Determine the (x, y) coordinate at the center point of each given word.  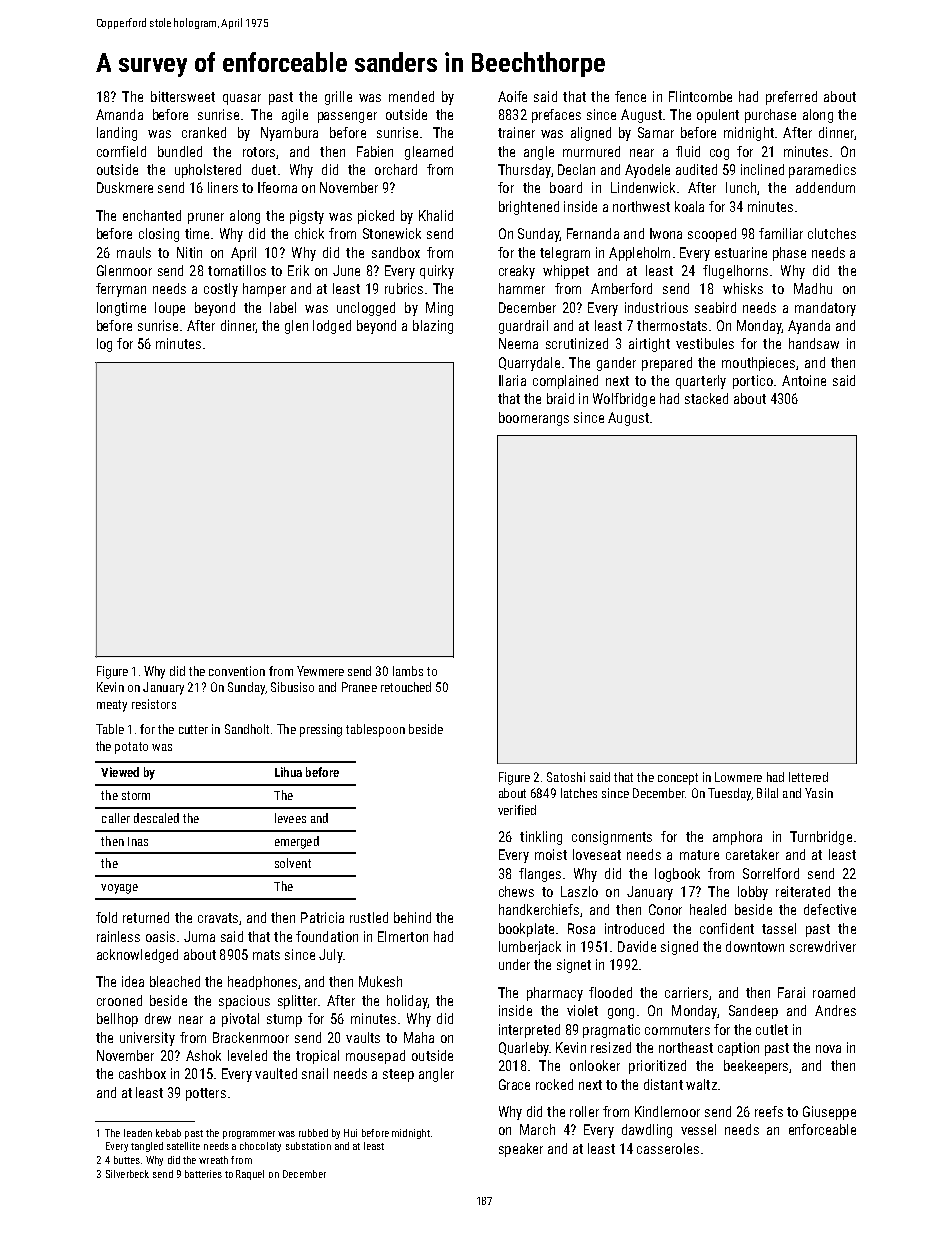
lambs (408, 671)
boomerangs (534, 419)
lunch (741, 187)
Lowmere (738, 777)
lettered (808, 777)
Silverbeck (127, 1174)
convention (237, 671)
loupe (170, 309)
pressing (321, 730)
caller (116, 818)
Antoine (804, 380)
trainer (516, 132)
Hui (350, 1133)
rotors (259, 152)
